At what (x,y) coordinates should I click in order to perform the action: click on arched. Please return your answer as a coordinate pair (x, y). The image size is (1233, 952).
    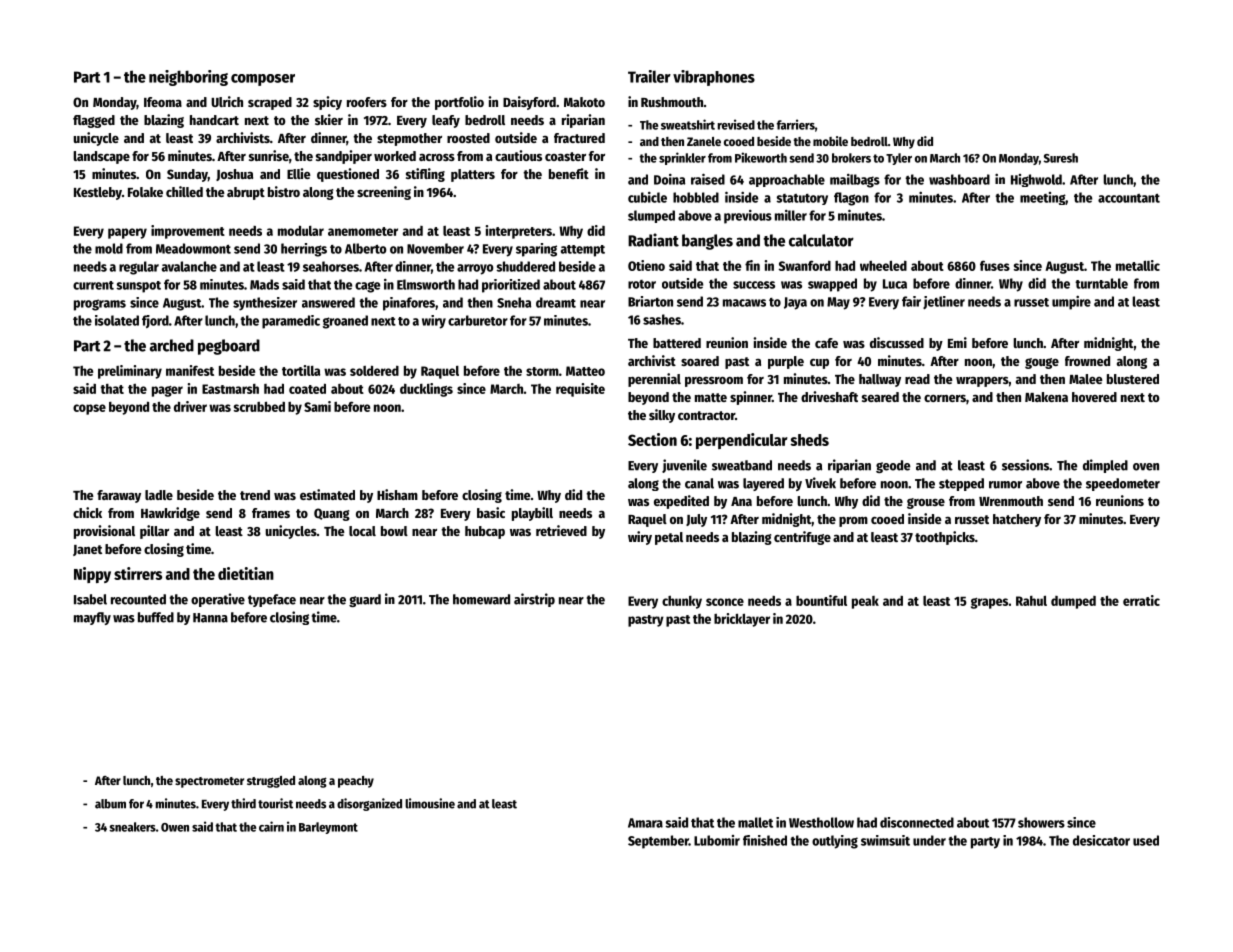
    Looking at the image, I should click on (172, 345).
